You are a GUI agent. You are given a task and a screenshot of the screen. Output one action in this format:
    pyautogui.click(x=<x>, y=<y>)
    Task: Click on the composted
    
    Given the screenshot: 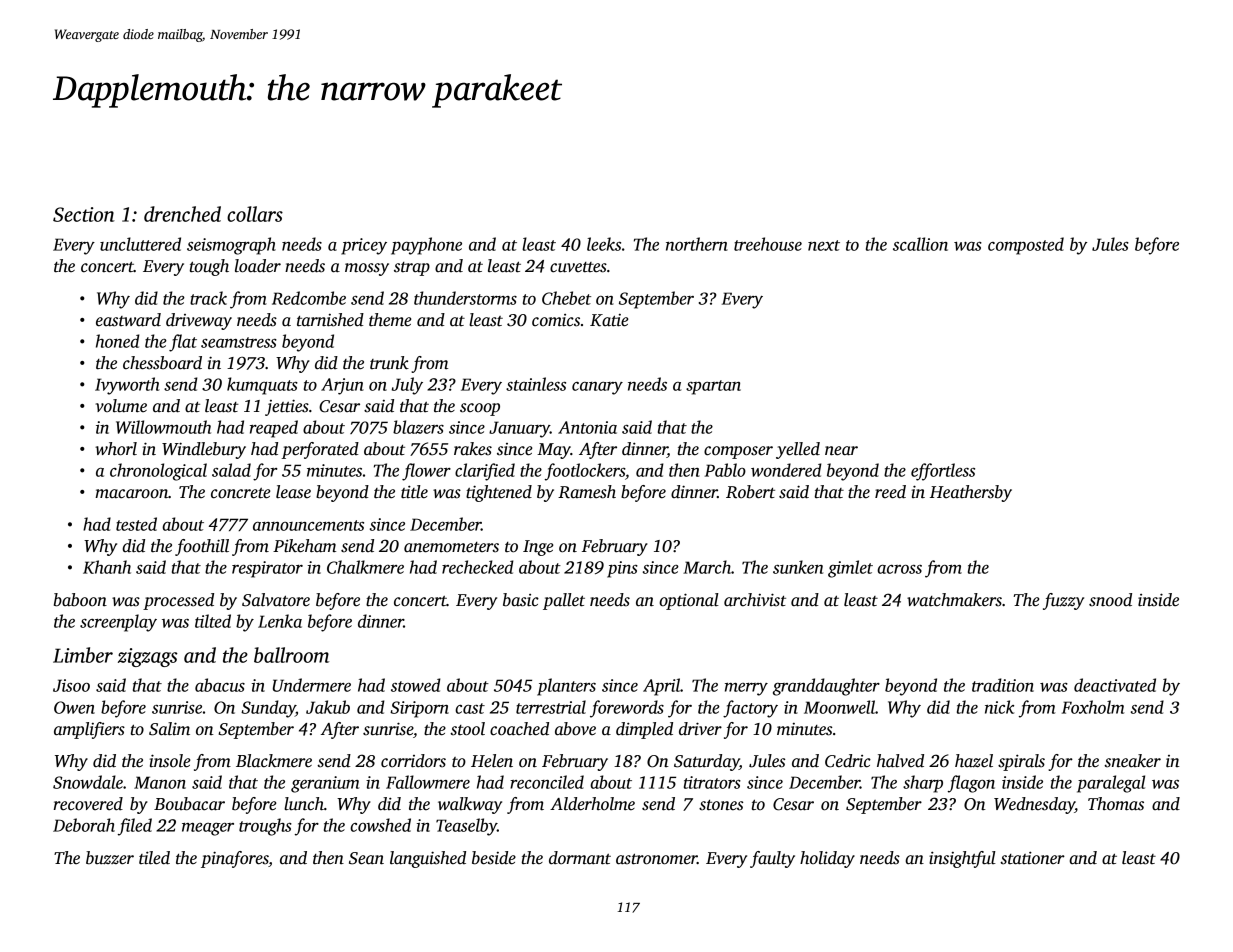 What is the action you would take?
    pyautogui.click(x=1026, y=246)
